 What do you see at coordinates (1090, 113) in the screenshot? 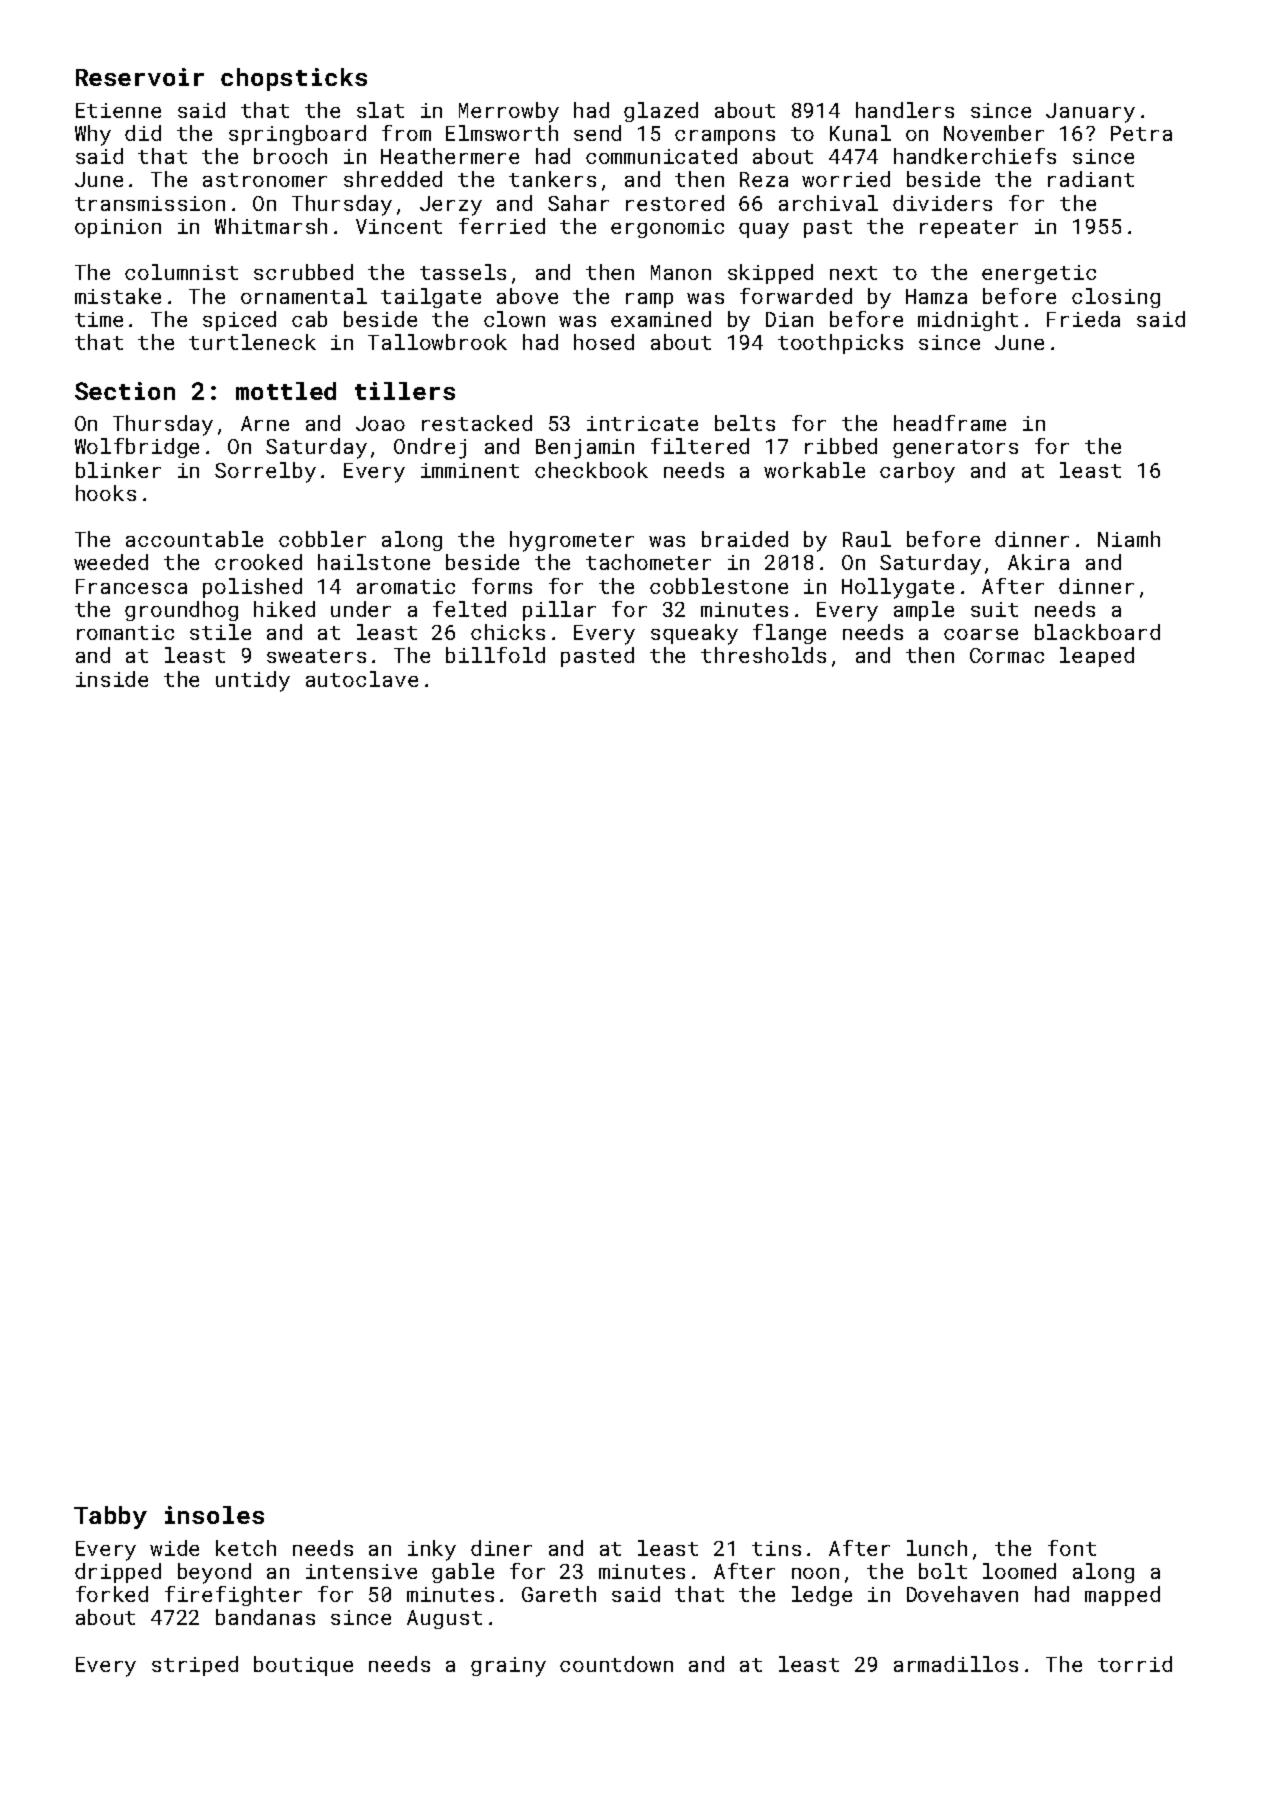
I see `January` at bounding box center [1090, 113].
